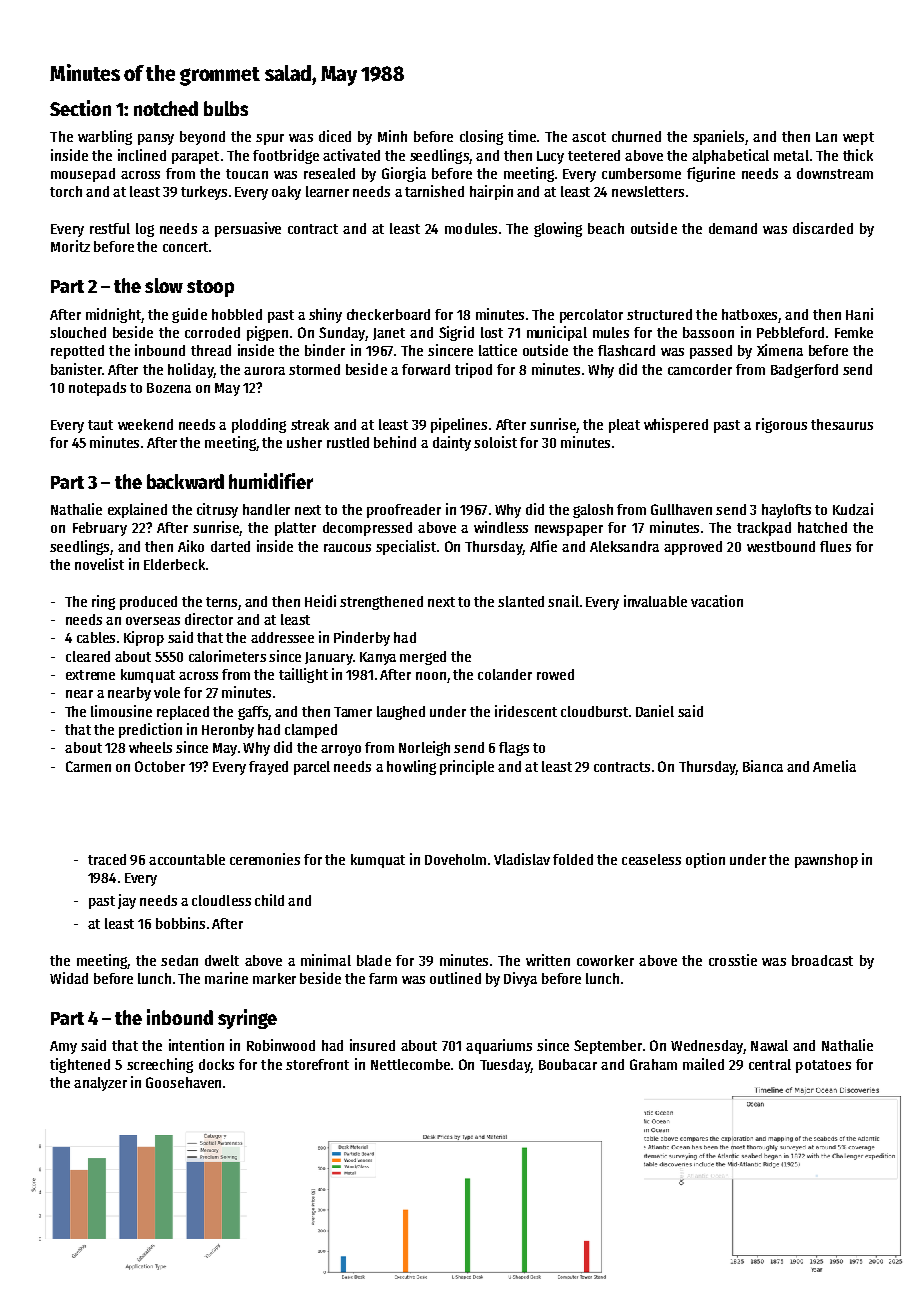 The image size is (924, 1308). What do you see at coordinates (216, 1064) in the screenshot?
I see `docks` at bounding box center [216, 1064].
